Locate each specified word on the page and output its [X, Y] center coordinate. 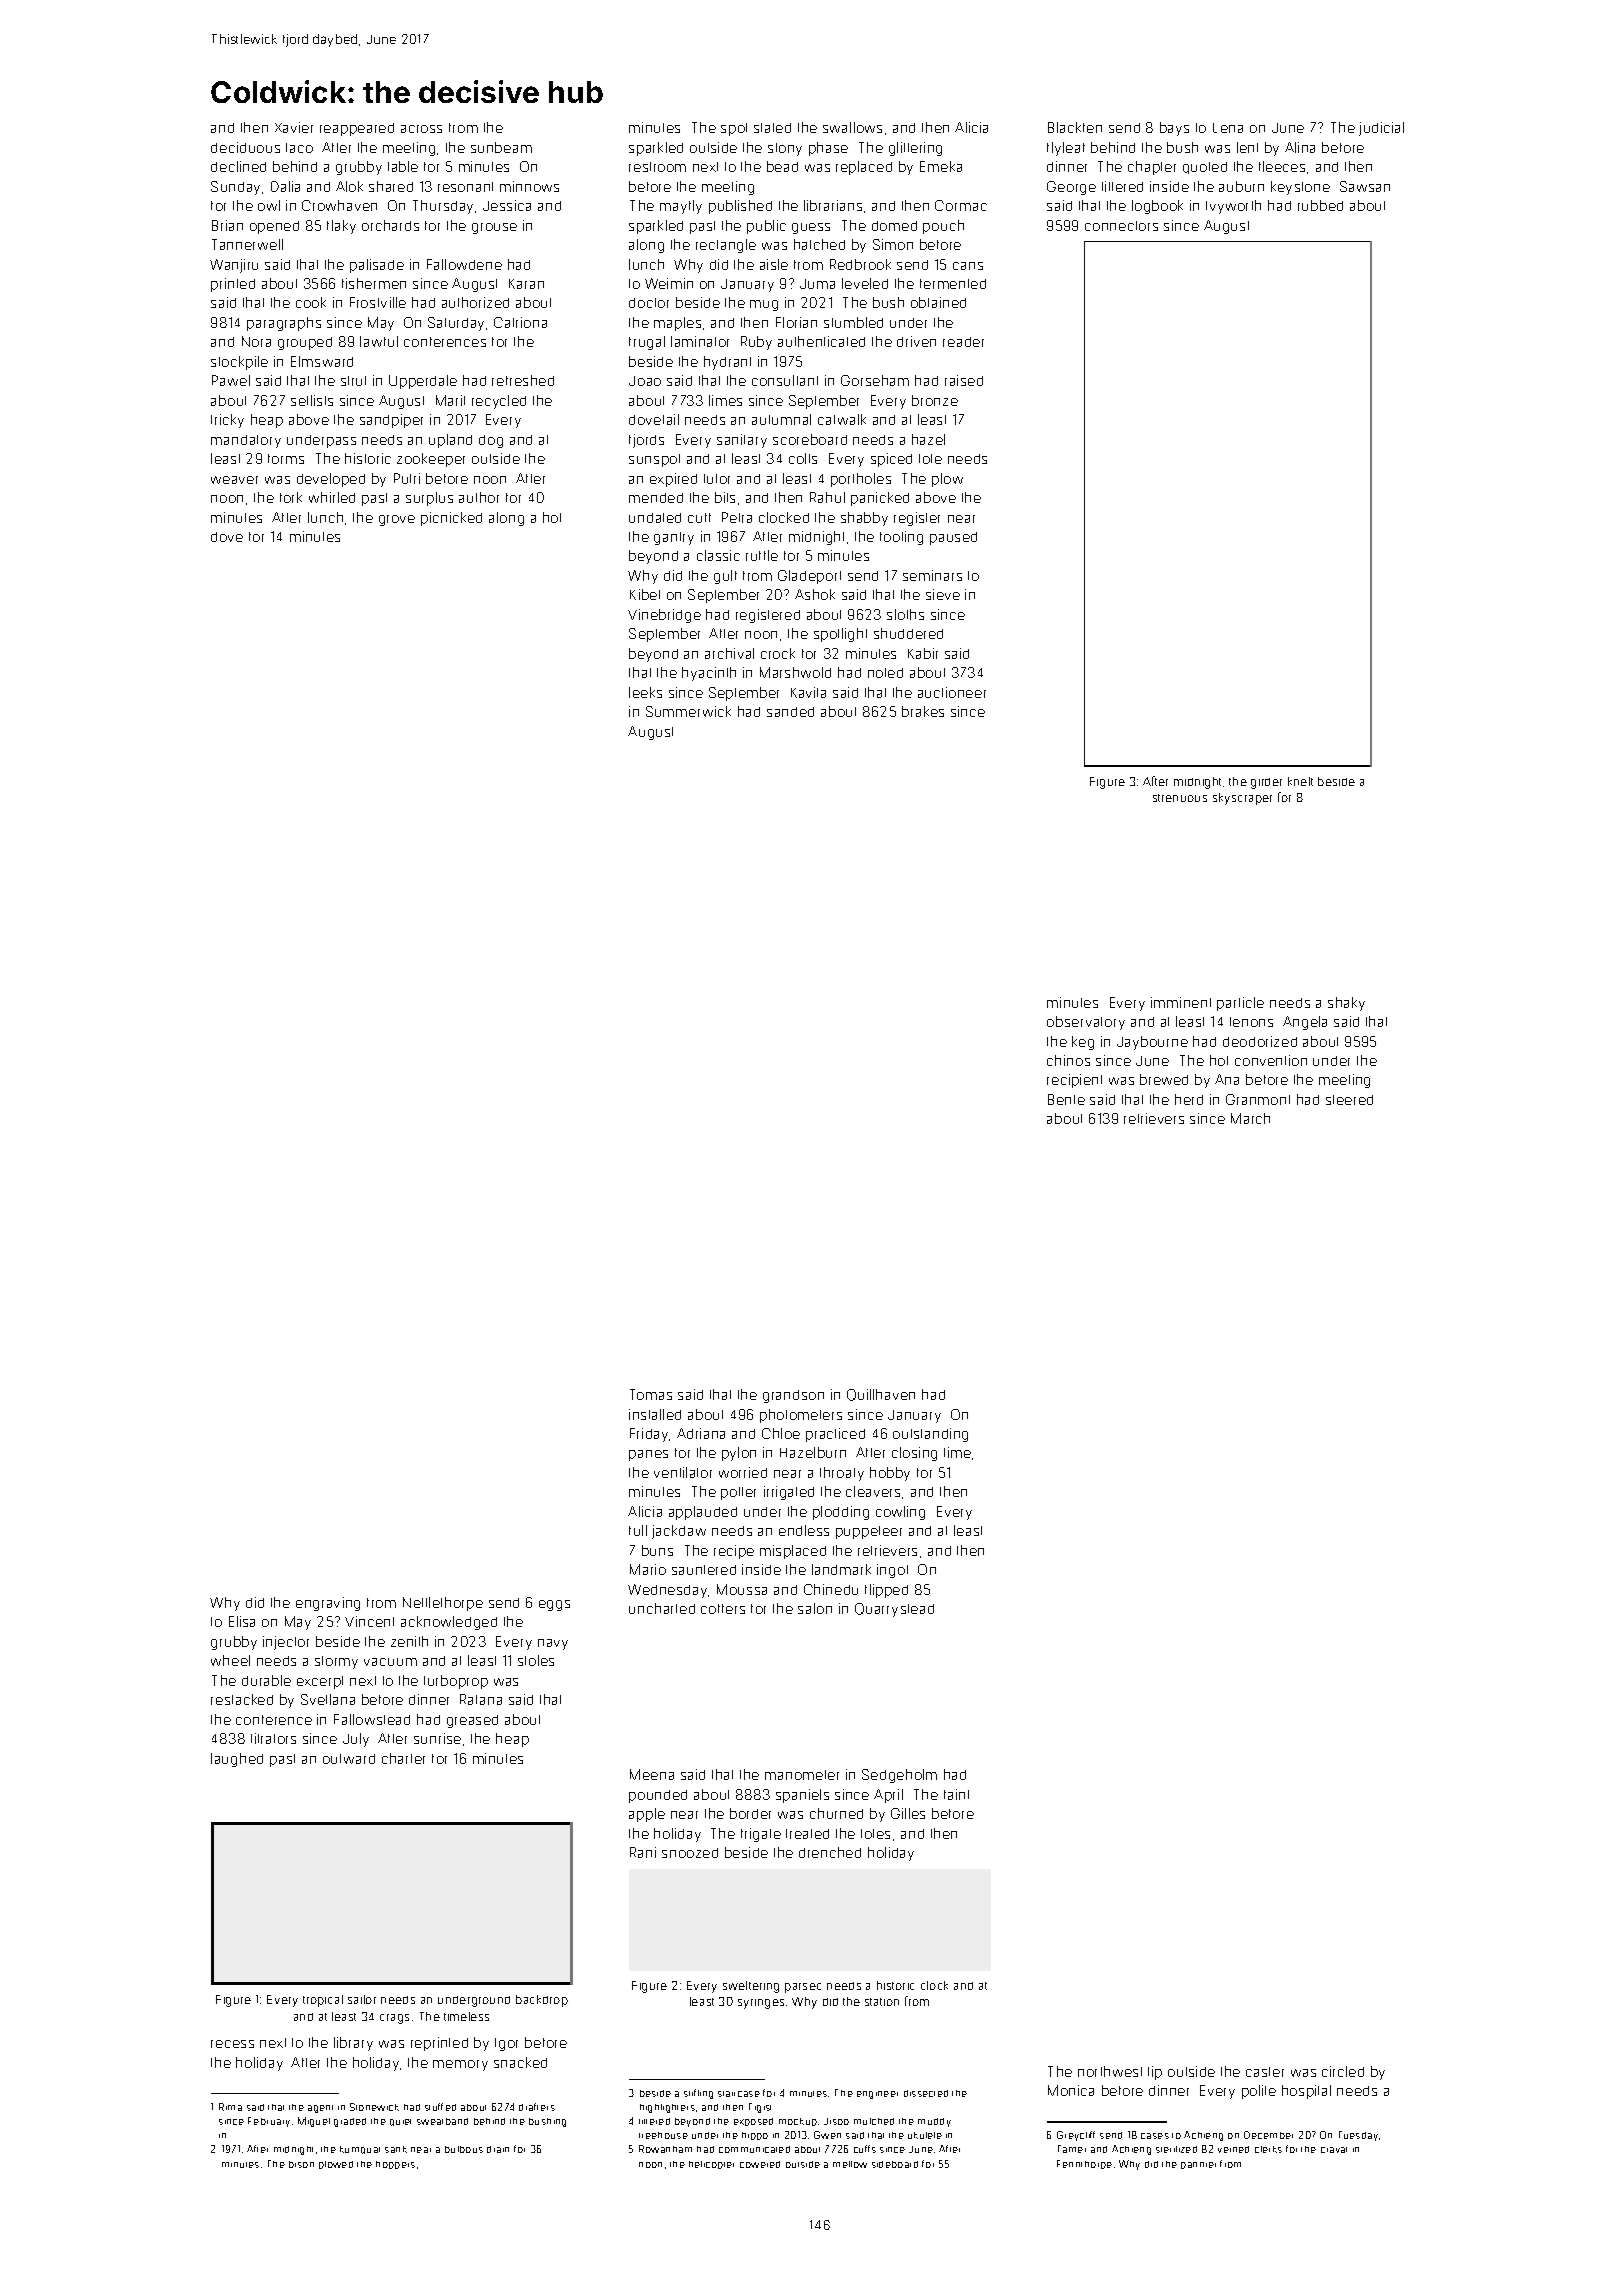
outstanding [930, 1435]
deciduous [245, 147]
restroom [657, 167]
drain [498, 2149]
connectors [1121, 226]
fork [291, 497]
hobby [890, 1474]
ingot [892, 1571]
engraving [328, 1604]
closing [914, 1454]
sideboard [895, 2164]
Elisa [242, 1621]
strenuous [1180, 798]
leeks [645, 692]
